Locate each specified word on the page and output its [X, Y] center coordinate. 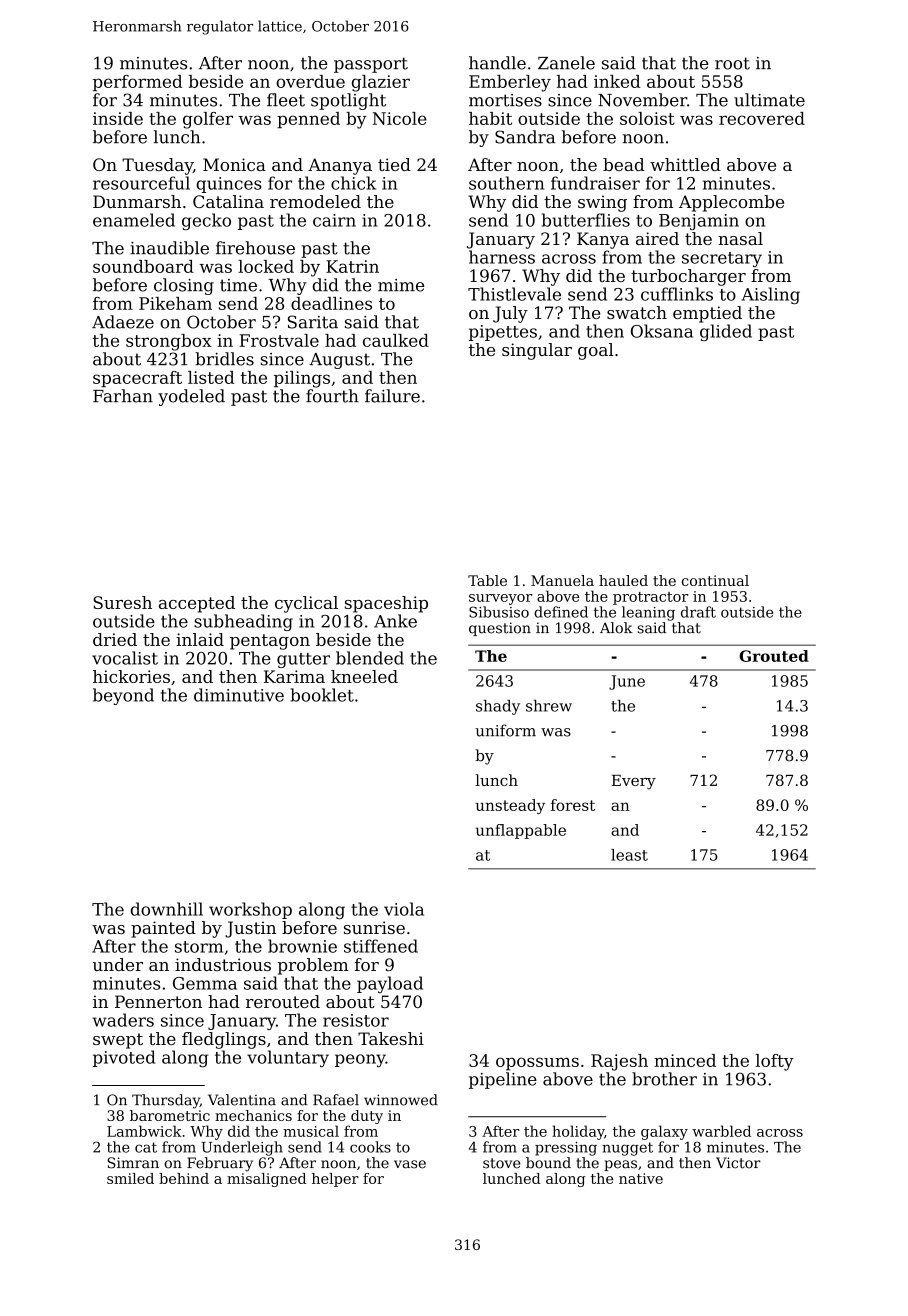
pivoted [124, 1058]
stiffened [381, 946]
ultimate [769, 100]
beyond [123, 696]
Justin [250, 929]
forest [573, 805]
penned [308, 120]
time [238, 285]
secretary [722, 259]
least [629, 855]
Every [634, 782]
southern [506, 183]
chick [353, 183]
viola [404, 909]
